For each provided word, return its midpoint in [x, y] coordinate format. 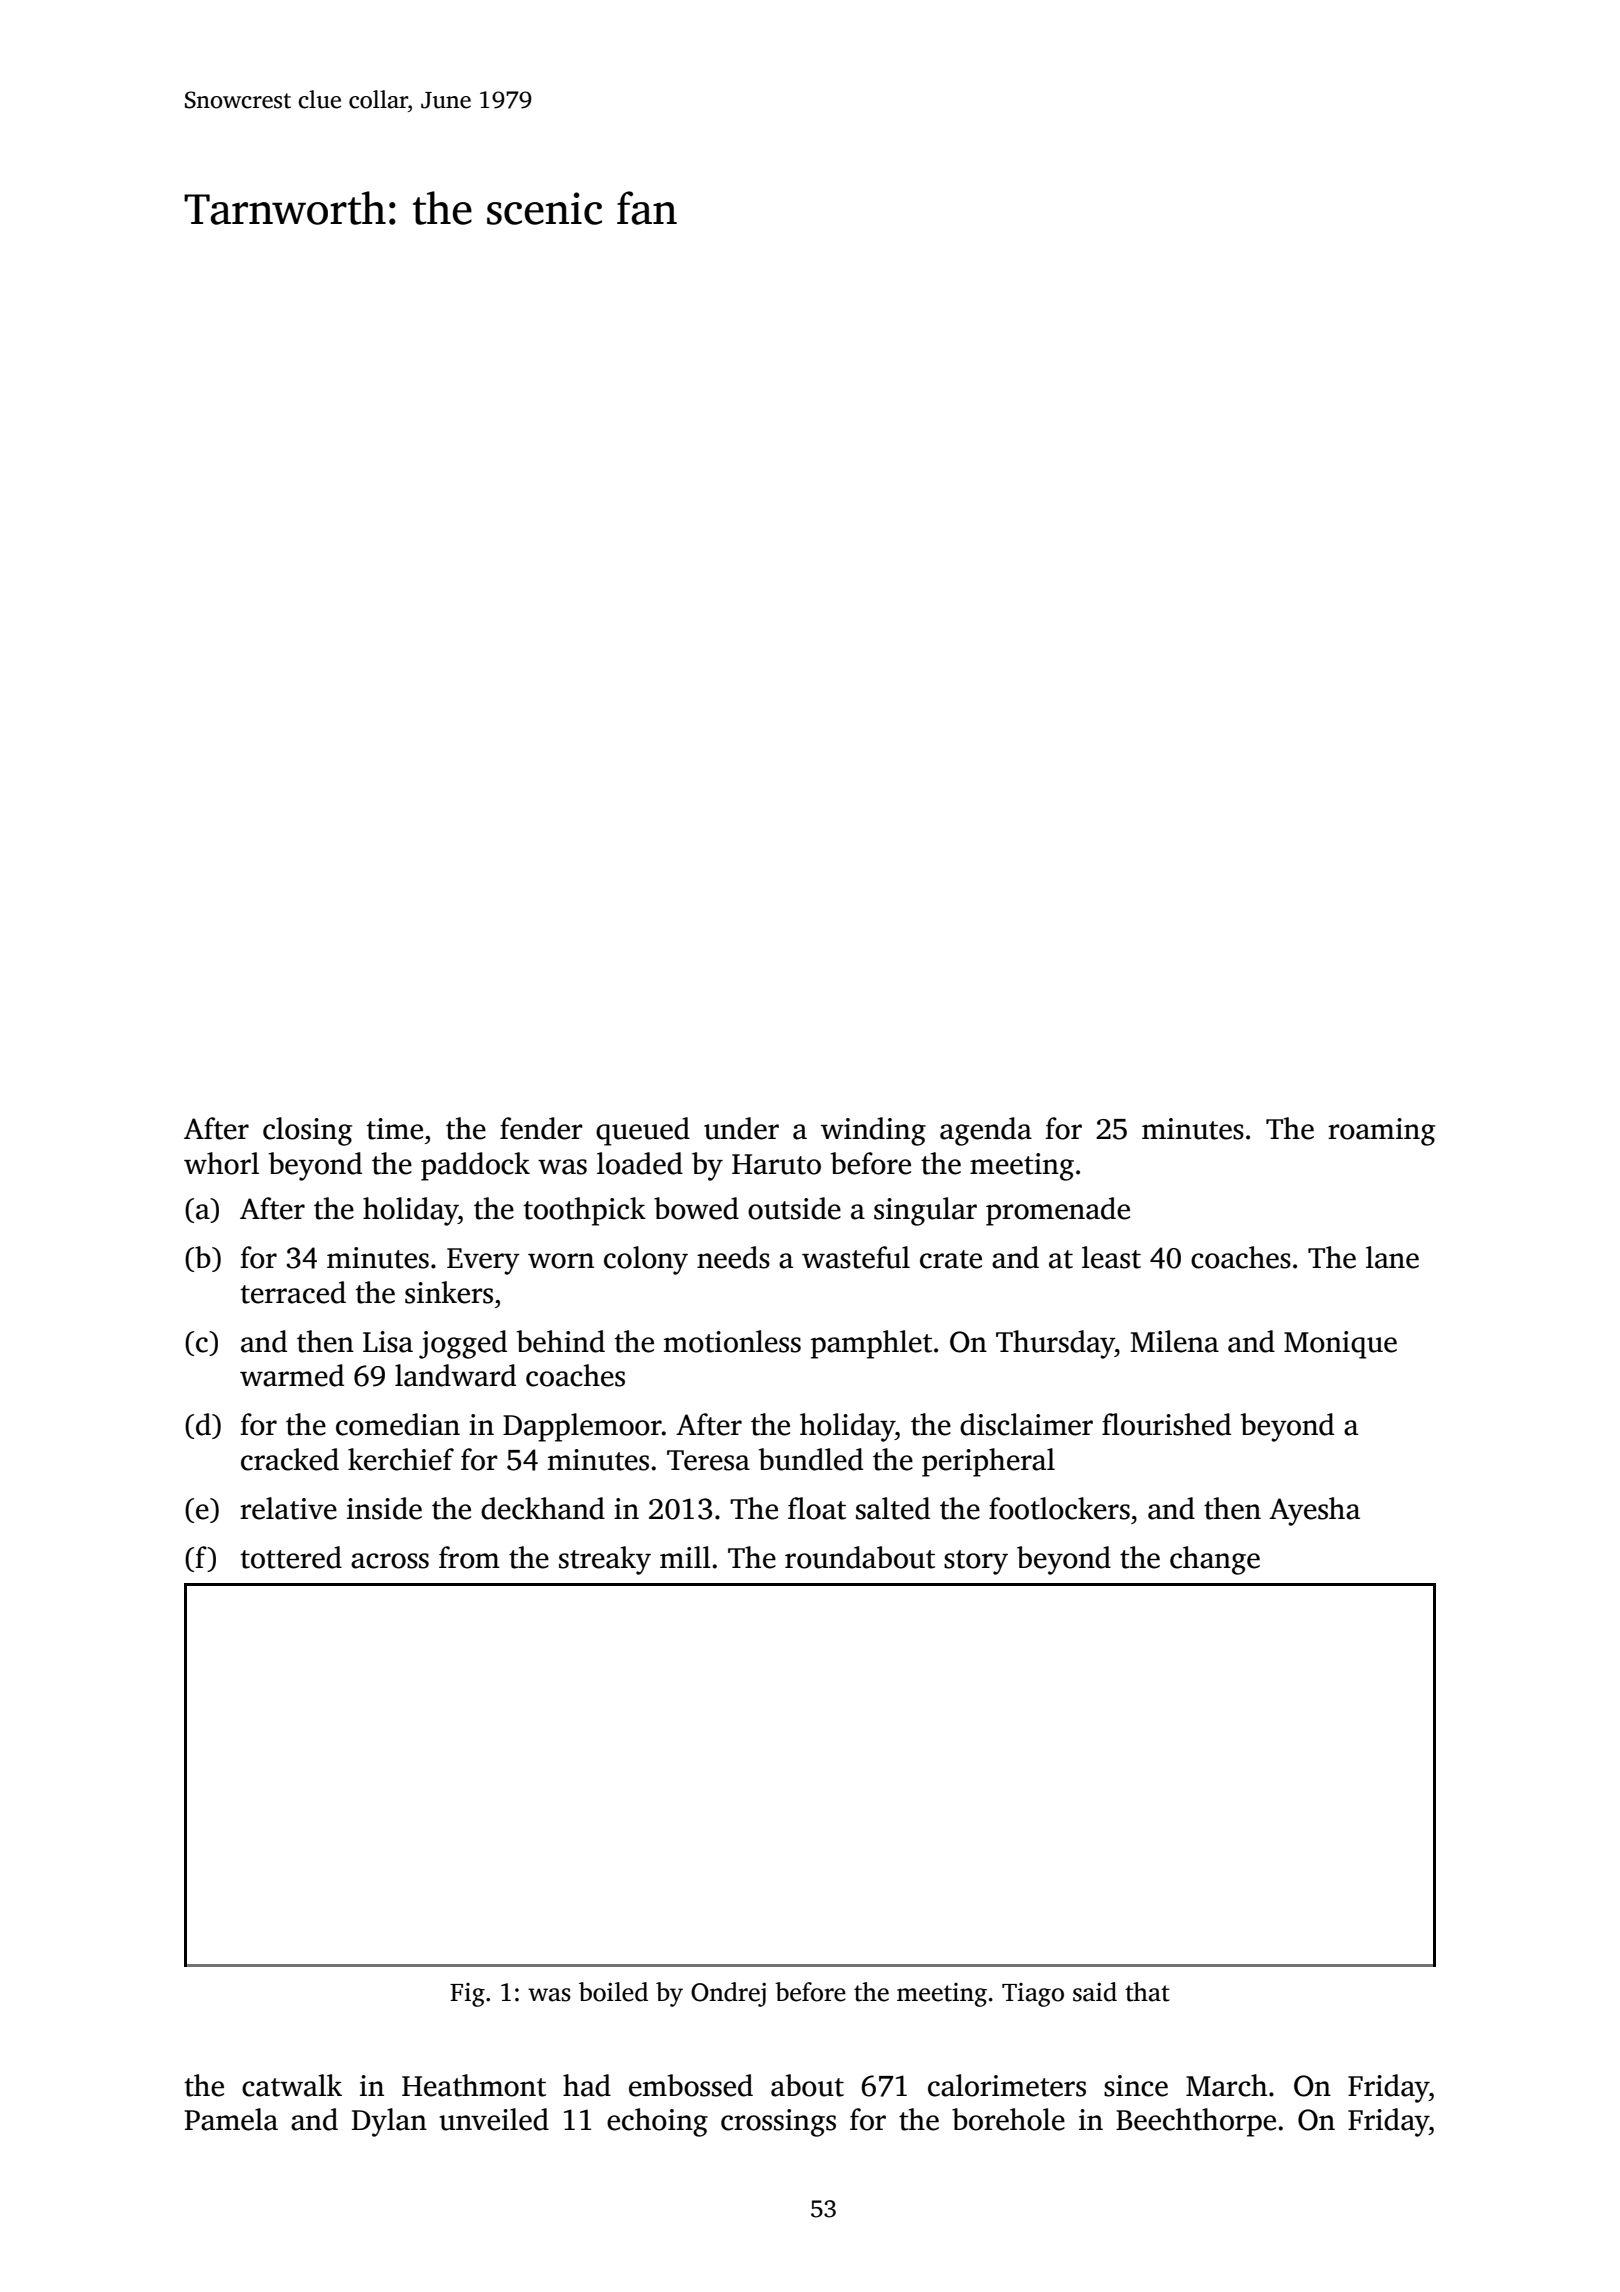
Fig [467, 1995]
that [1147, 1992]
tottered [291, 1557]
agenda [986, 1131]
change [1215, 1560]
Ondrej [728, 1994]
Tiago [1033, 1995]
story [976, 1562]
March [1226, 2085]
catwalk [292, 2085]
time [394, 1129]
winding [873, 1131]
